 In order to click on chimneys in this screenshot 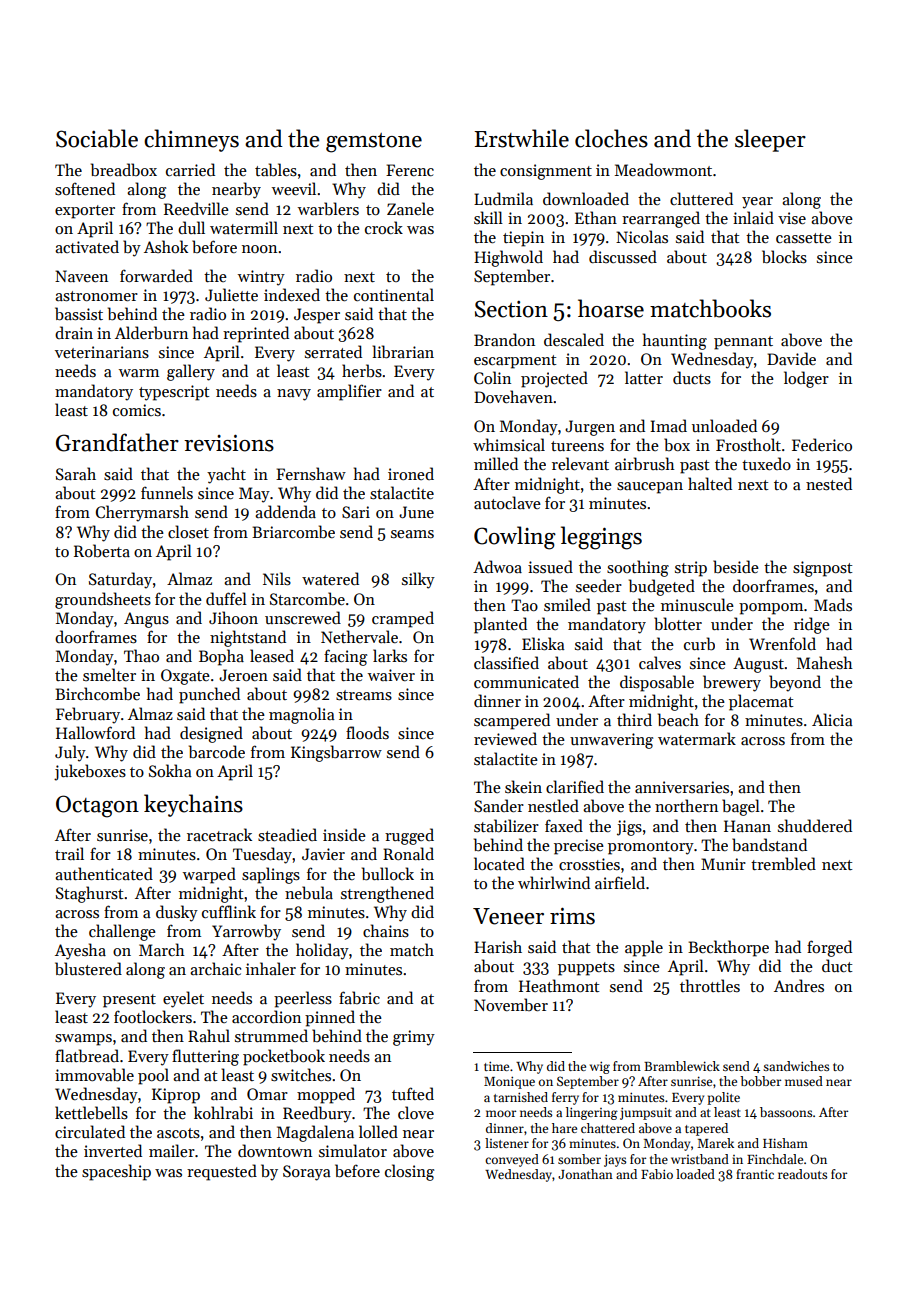, I will do `click(191, 140)`.
